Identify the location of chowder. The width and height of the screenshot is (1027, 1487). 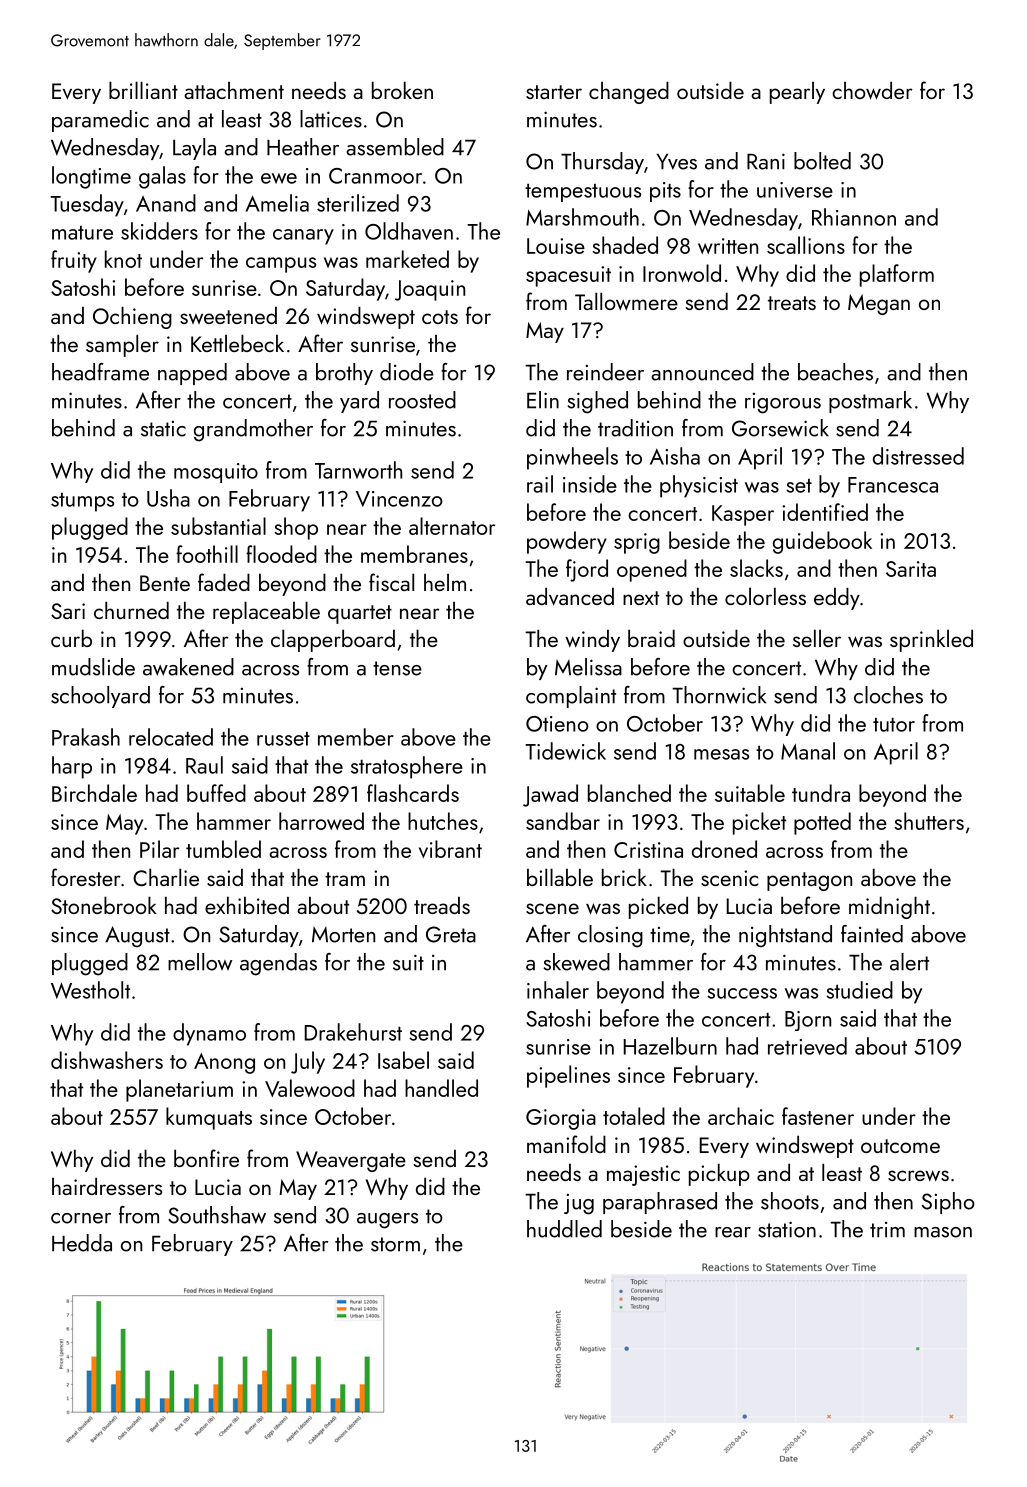
(872, 90).
